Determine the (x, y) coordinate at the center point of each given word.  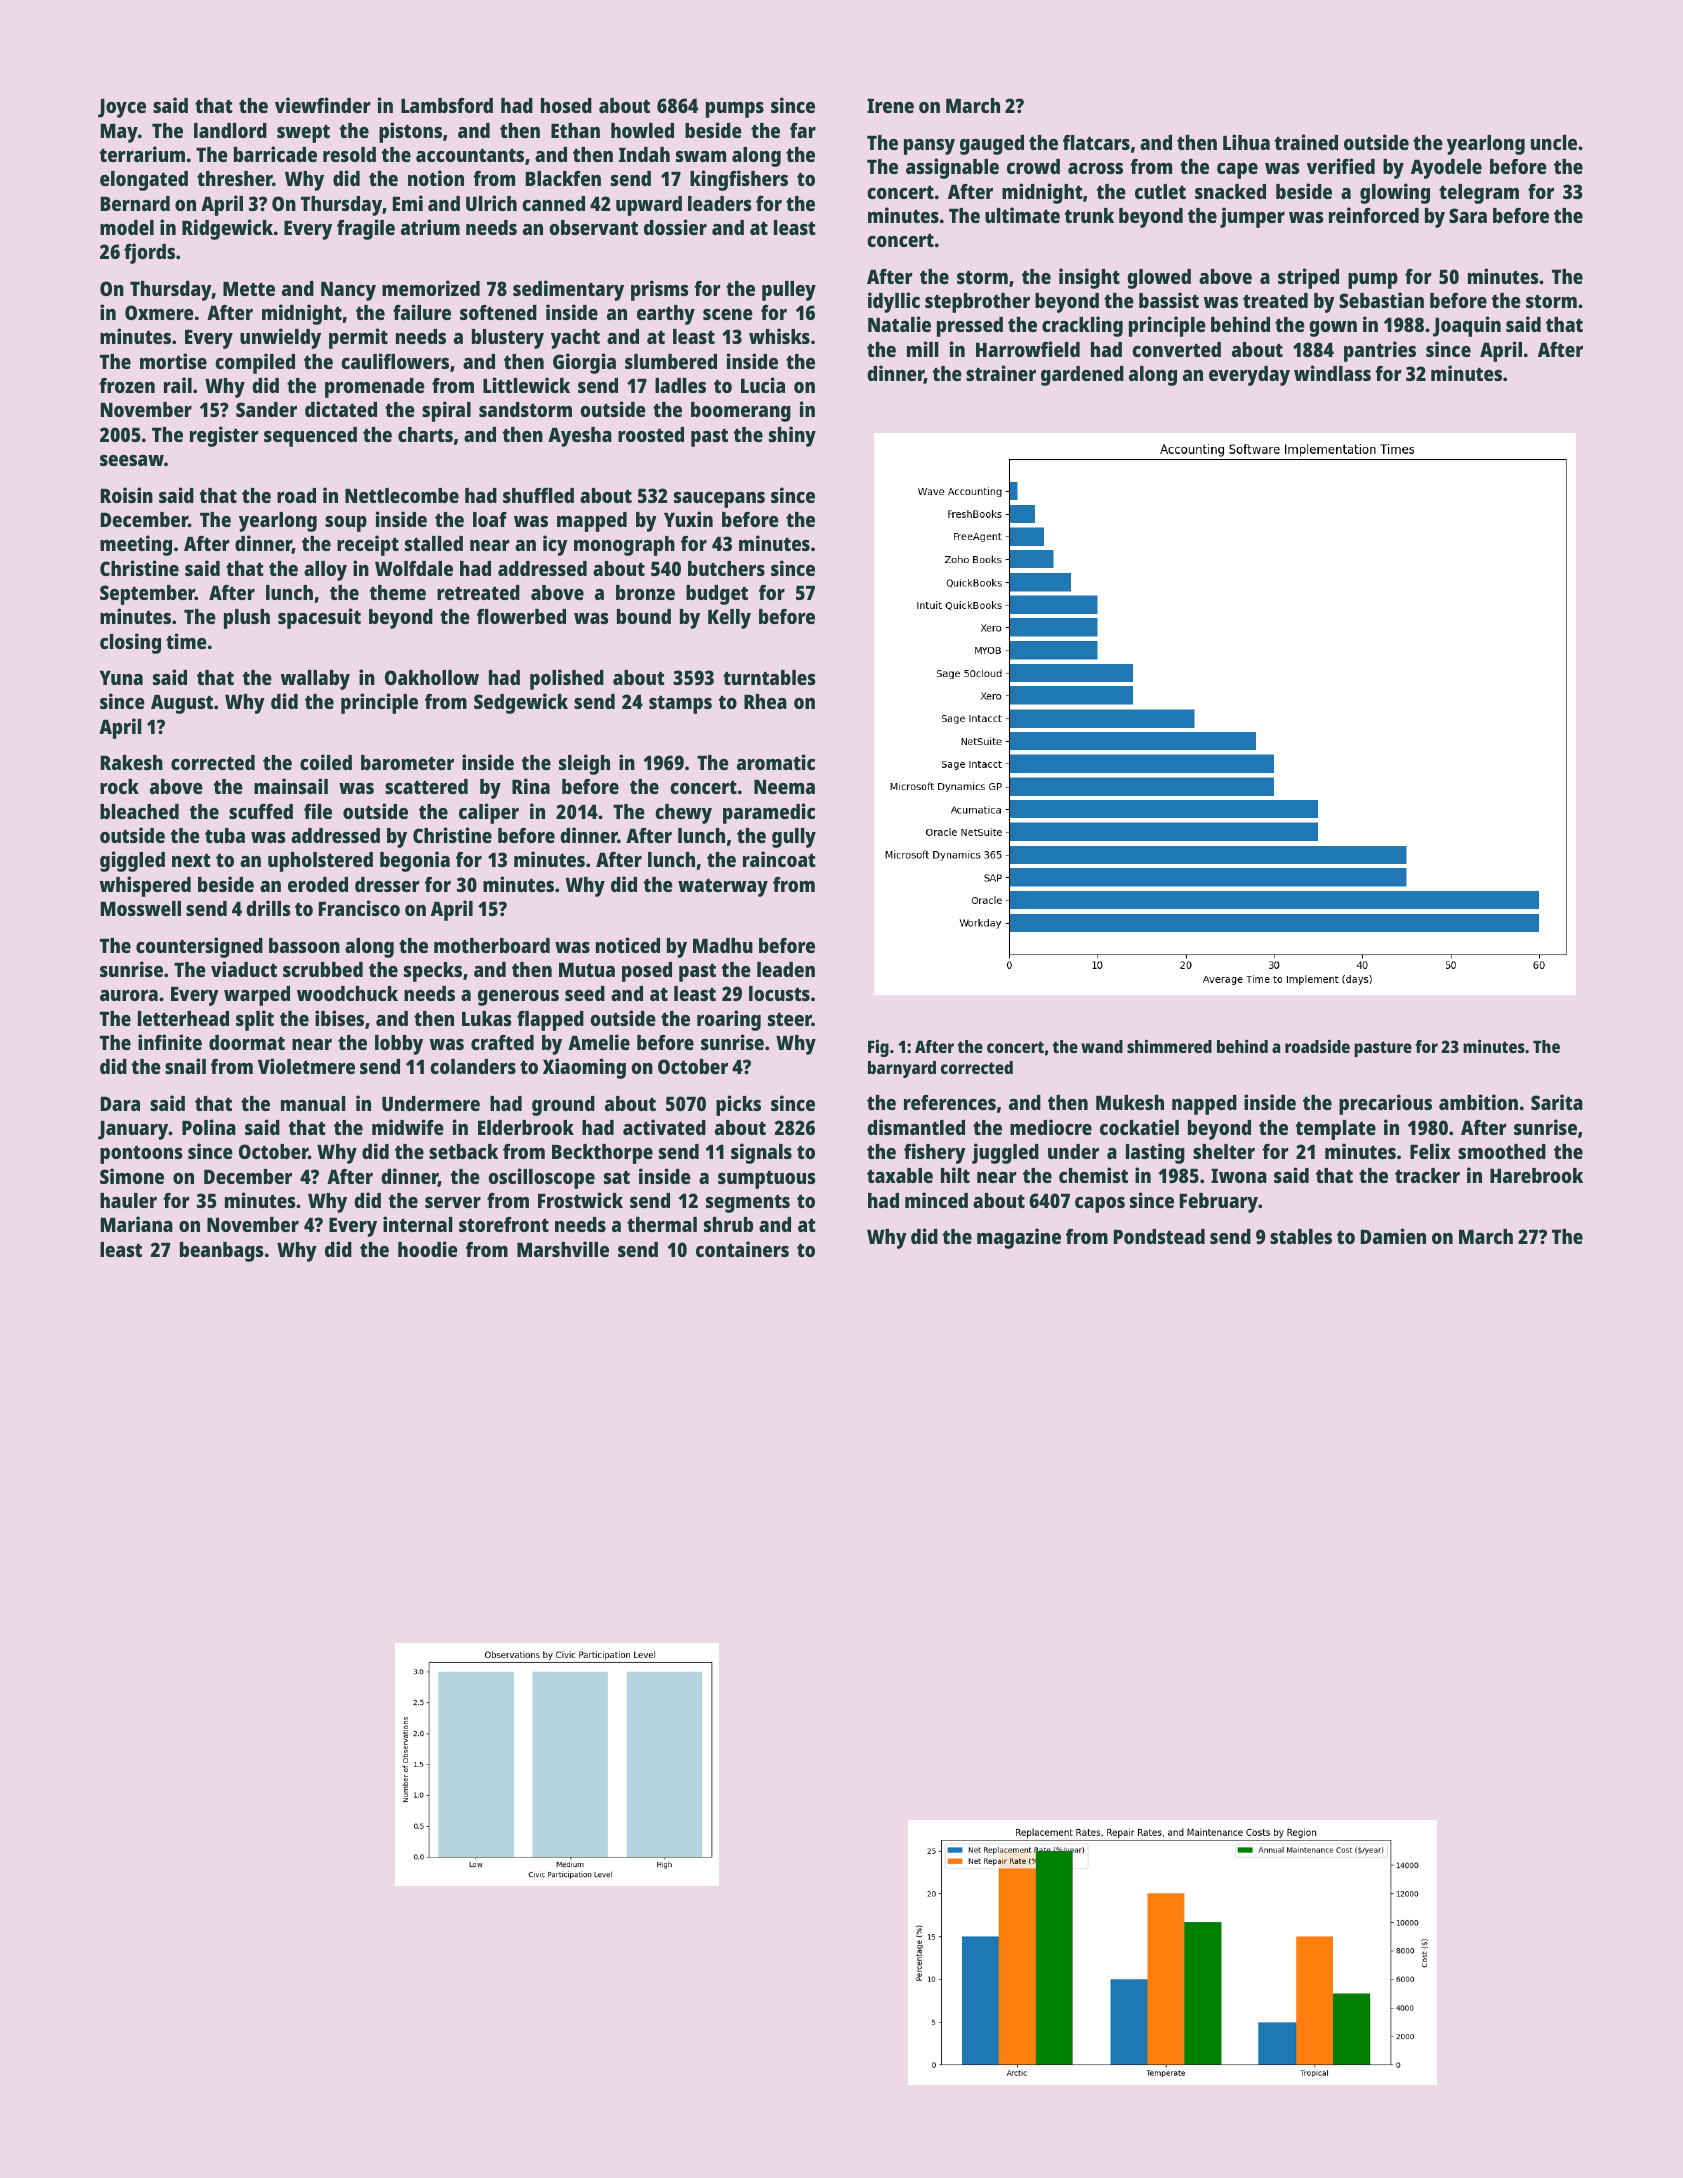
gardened (1082, 376)
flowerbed (521, 616)
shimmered (1169, 1046)
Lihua (1246, 142)
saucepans (719, 500)
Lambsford (447, 105)
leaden (786, 969)
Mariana (137, 1224)
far (803, 130)
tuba (225, 835)
